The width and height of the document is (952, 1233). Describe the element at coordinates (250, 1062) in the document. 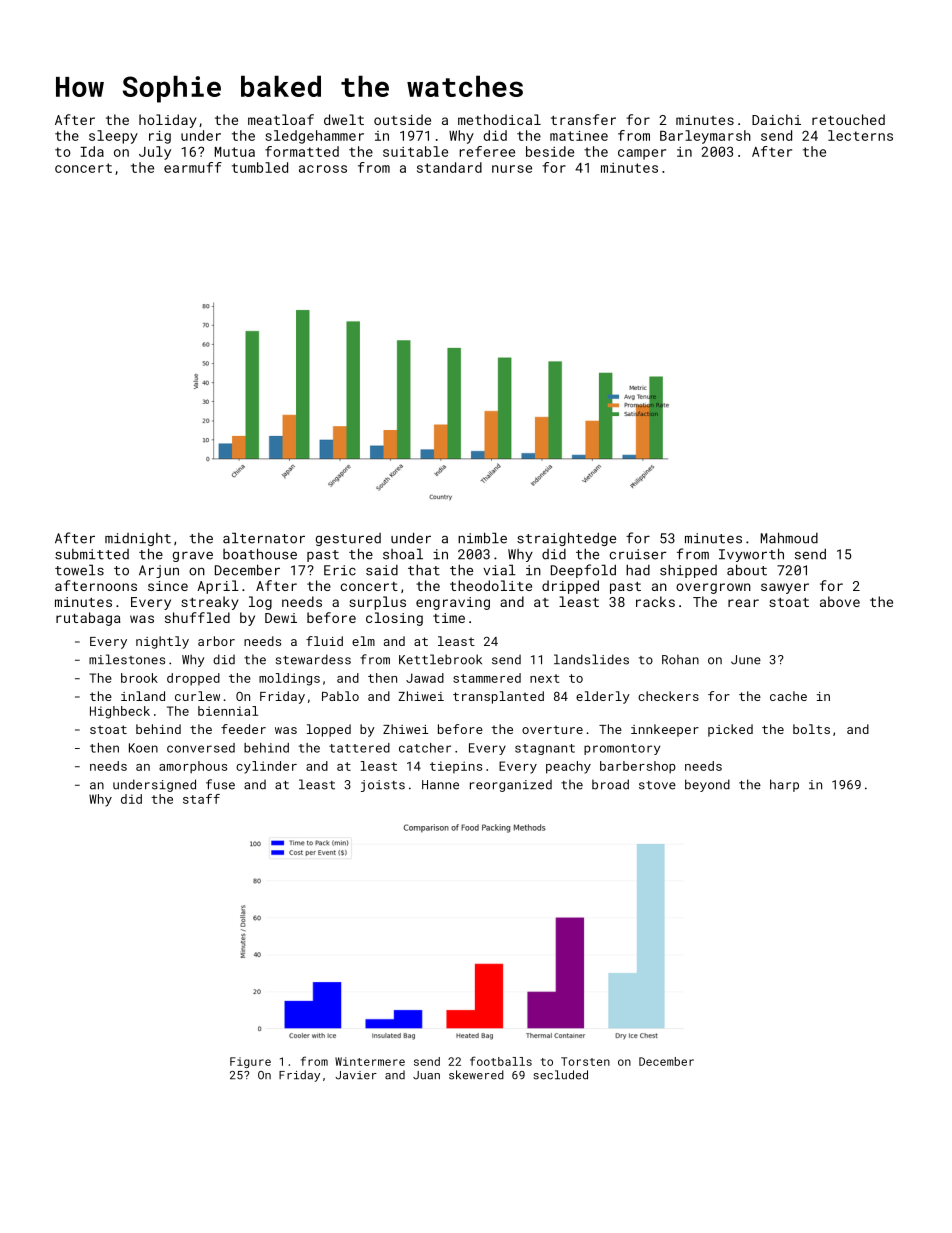

I see `Figure` at that location.
